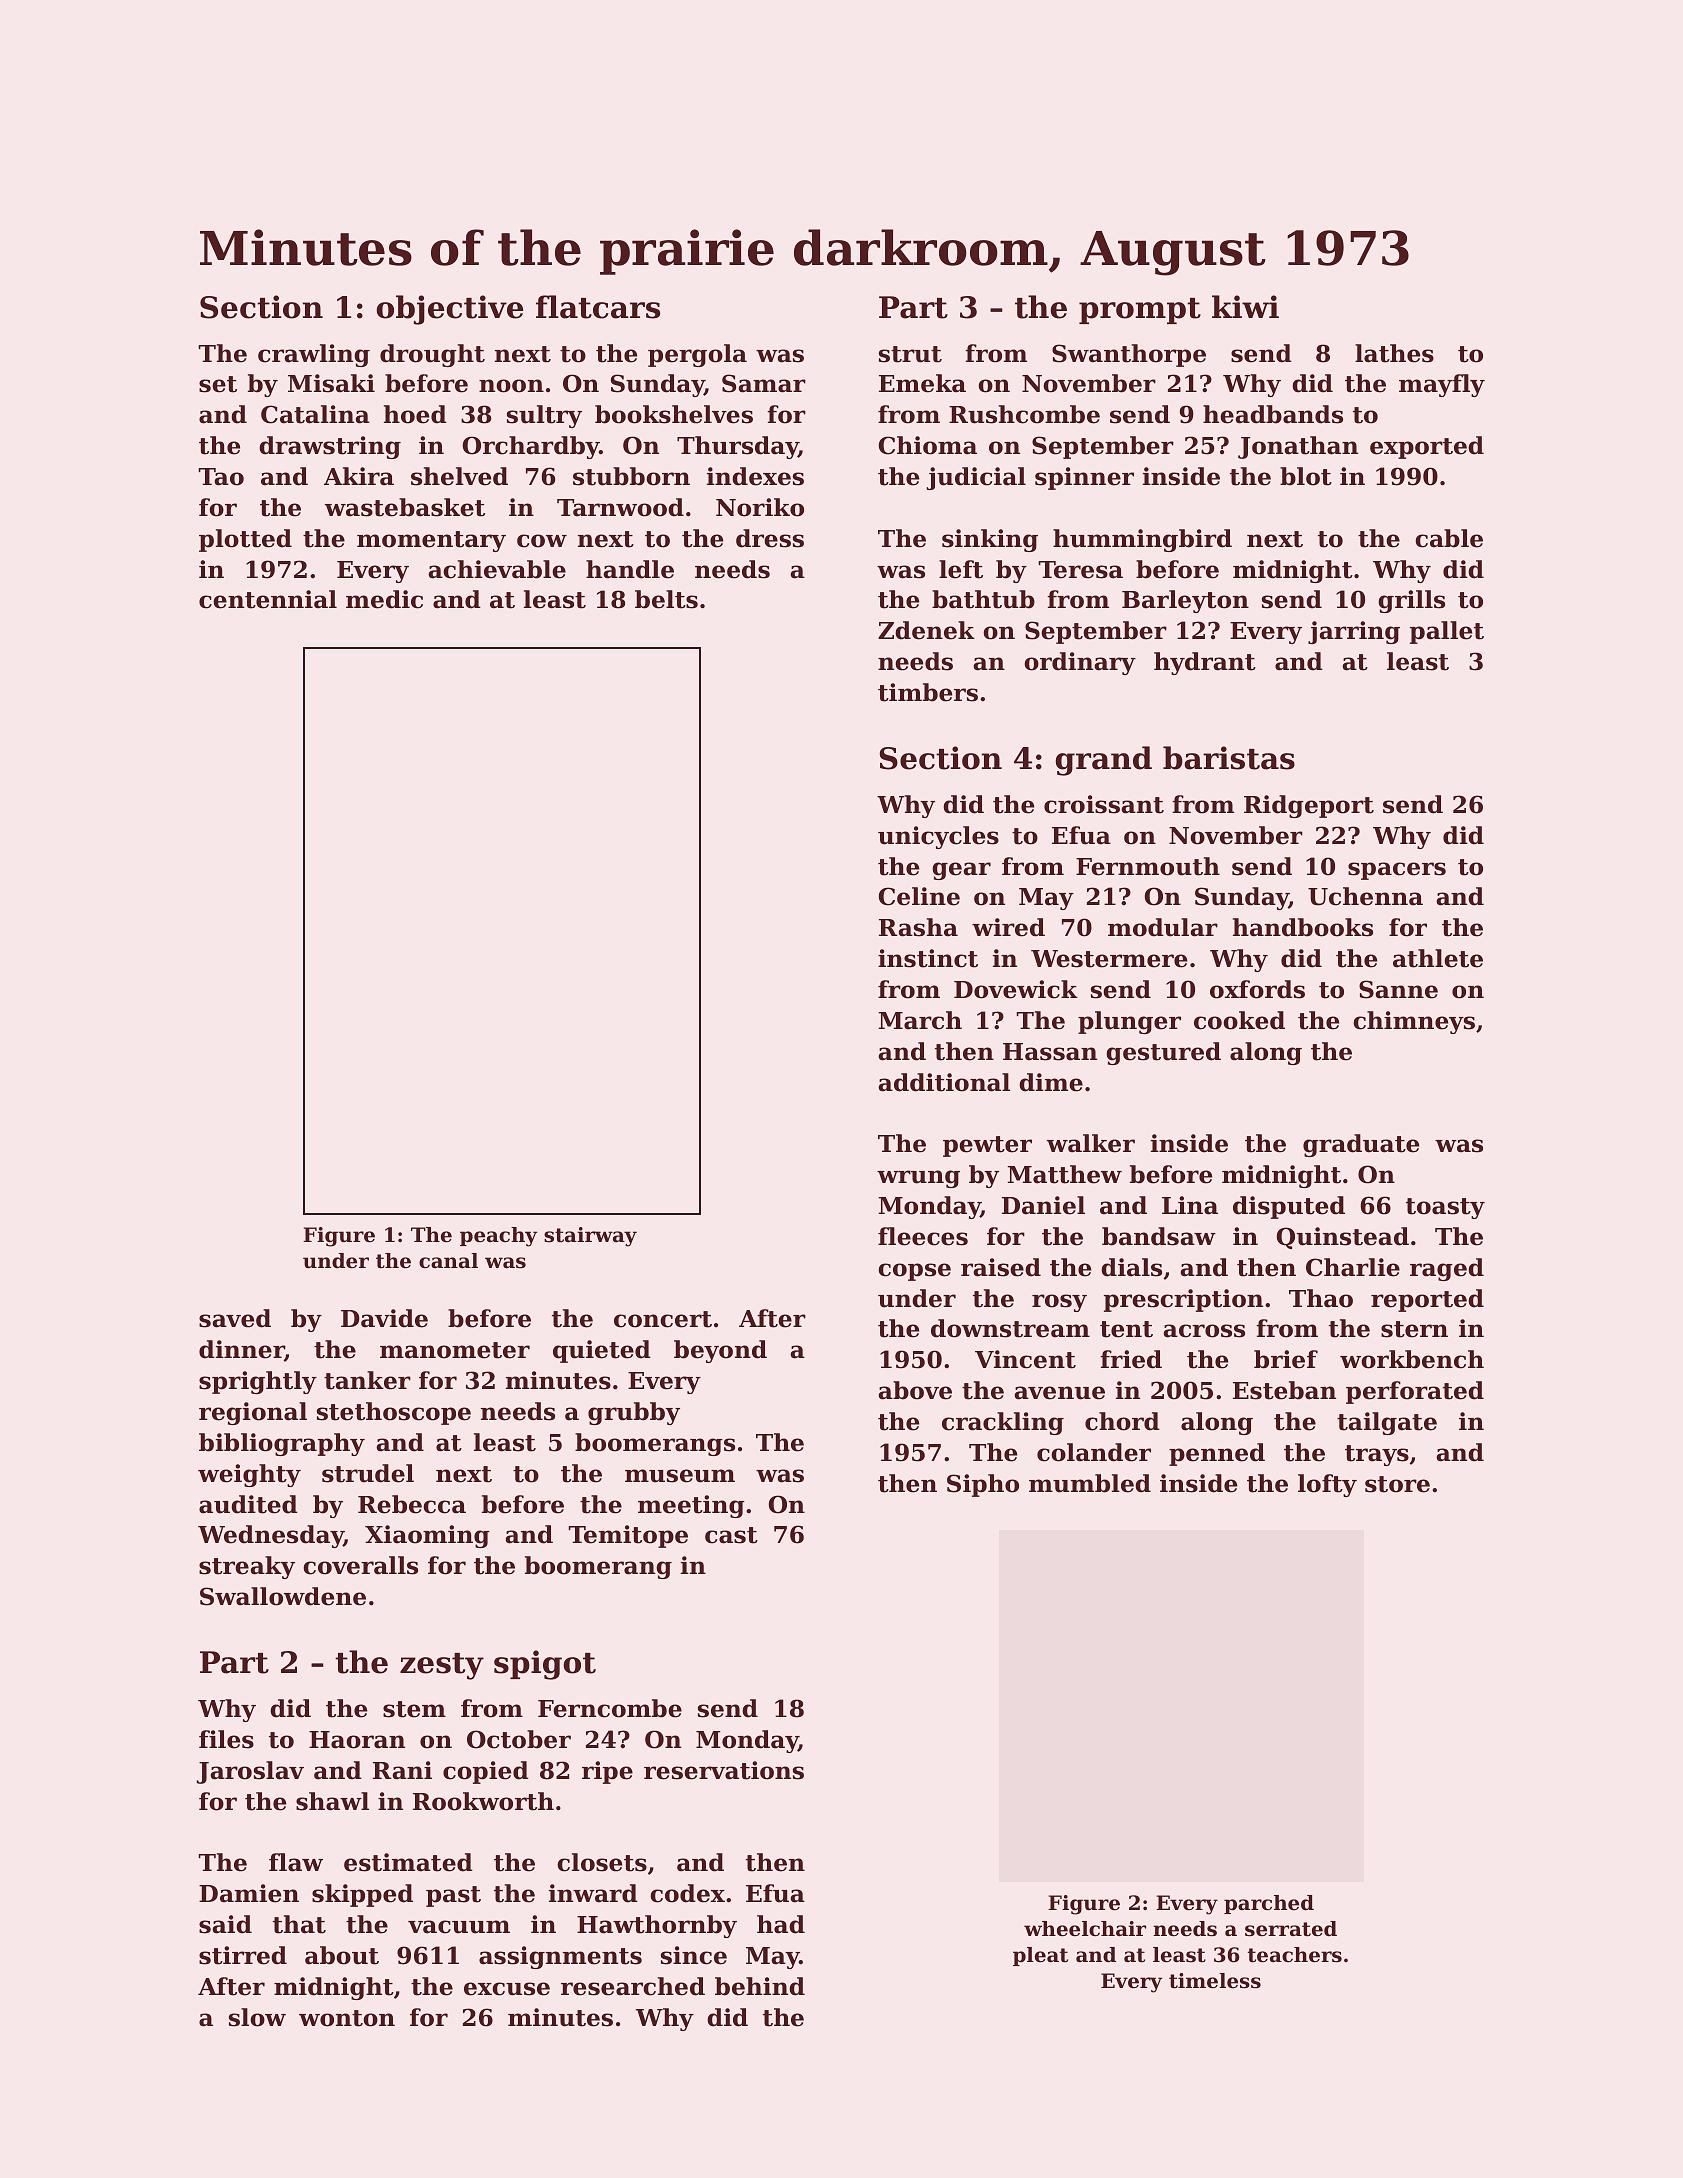  Describe the element at coordinates (384, 599) in the screenshot. I see `medic` at that location.
